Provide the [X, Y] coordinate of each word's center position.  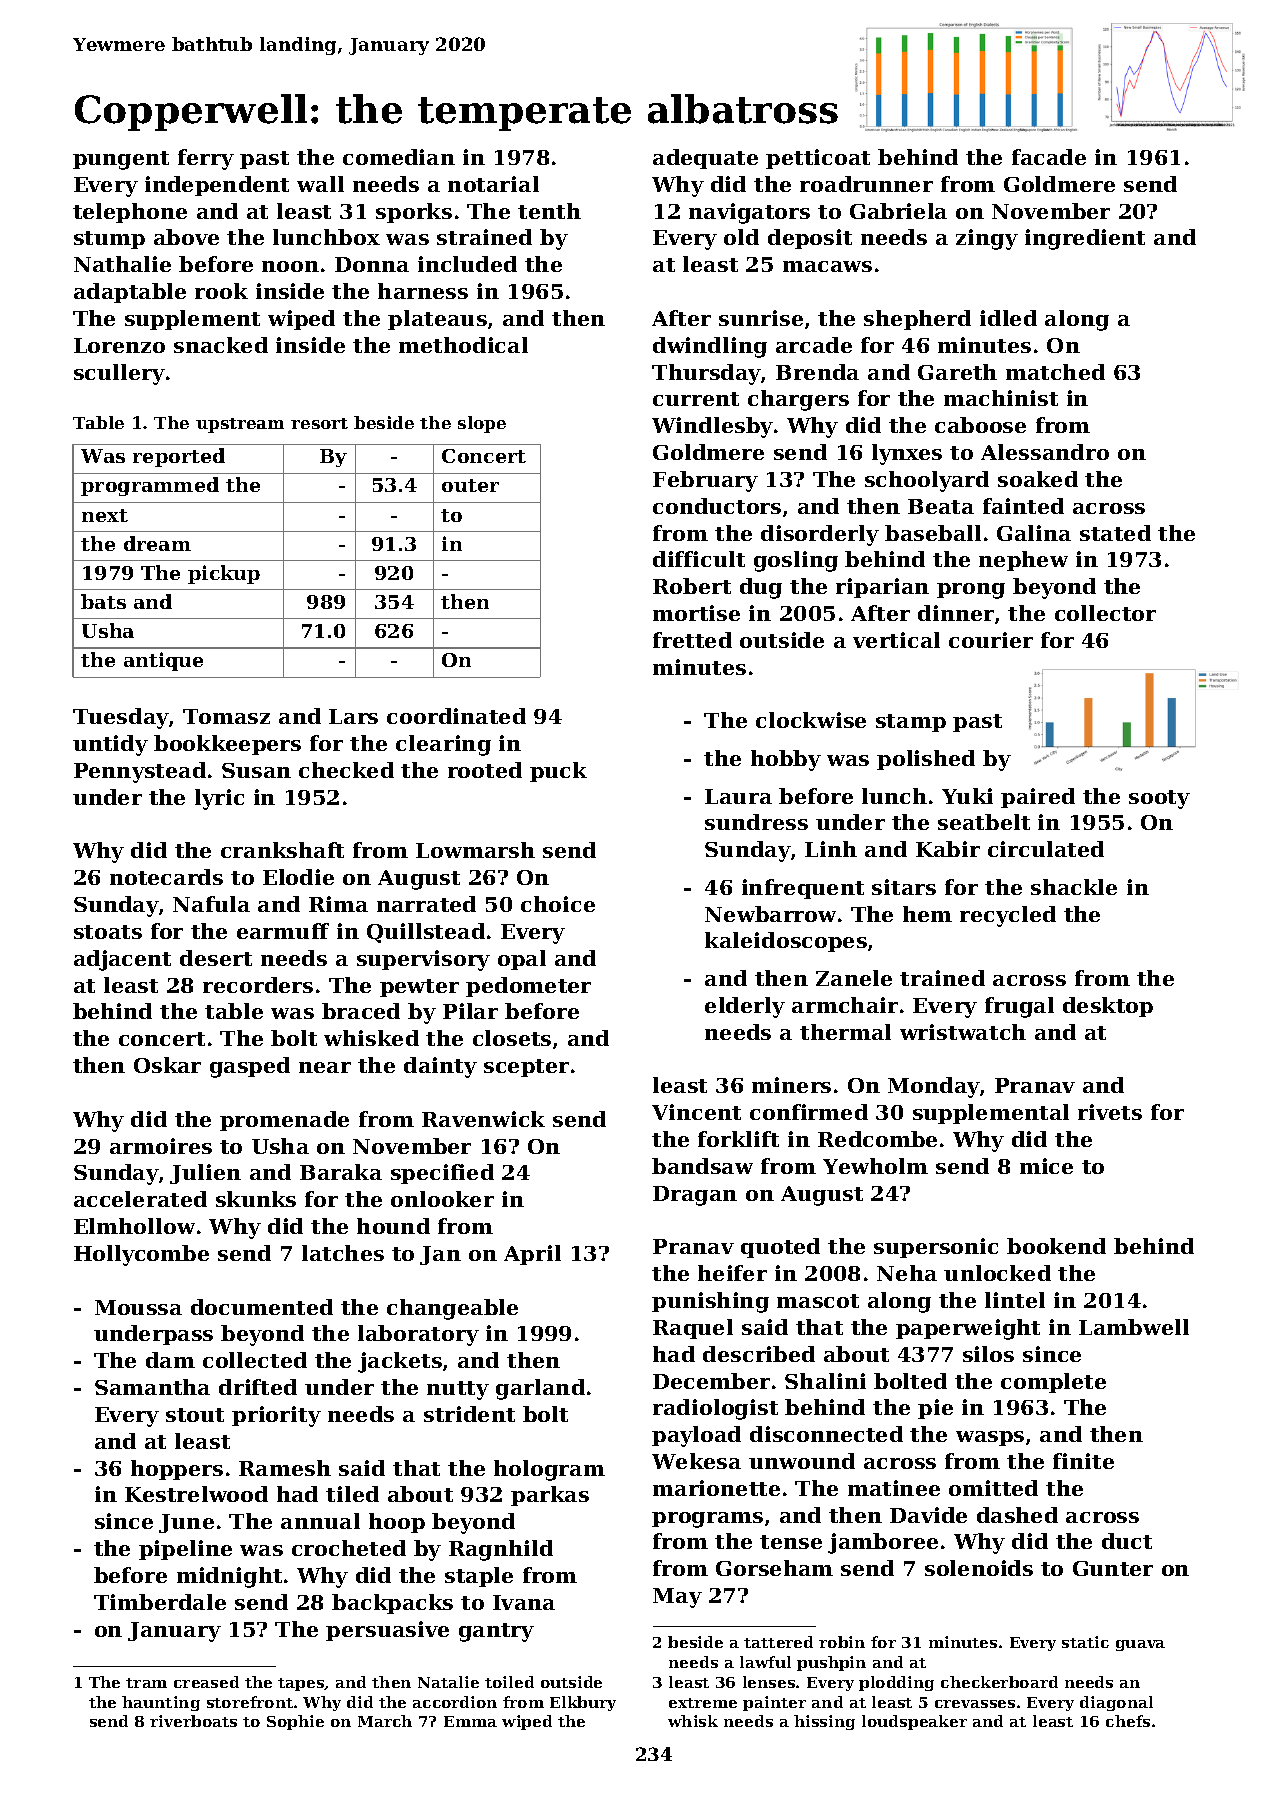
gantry [496, 1632]
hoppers [177, 1470]
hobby [786, 760]
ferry [206, 159]
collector [1105, 613]
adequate [705, 159]
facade [1049, 157]
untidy [110, 745]
